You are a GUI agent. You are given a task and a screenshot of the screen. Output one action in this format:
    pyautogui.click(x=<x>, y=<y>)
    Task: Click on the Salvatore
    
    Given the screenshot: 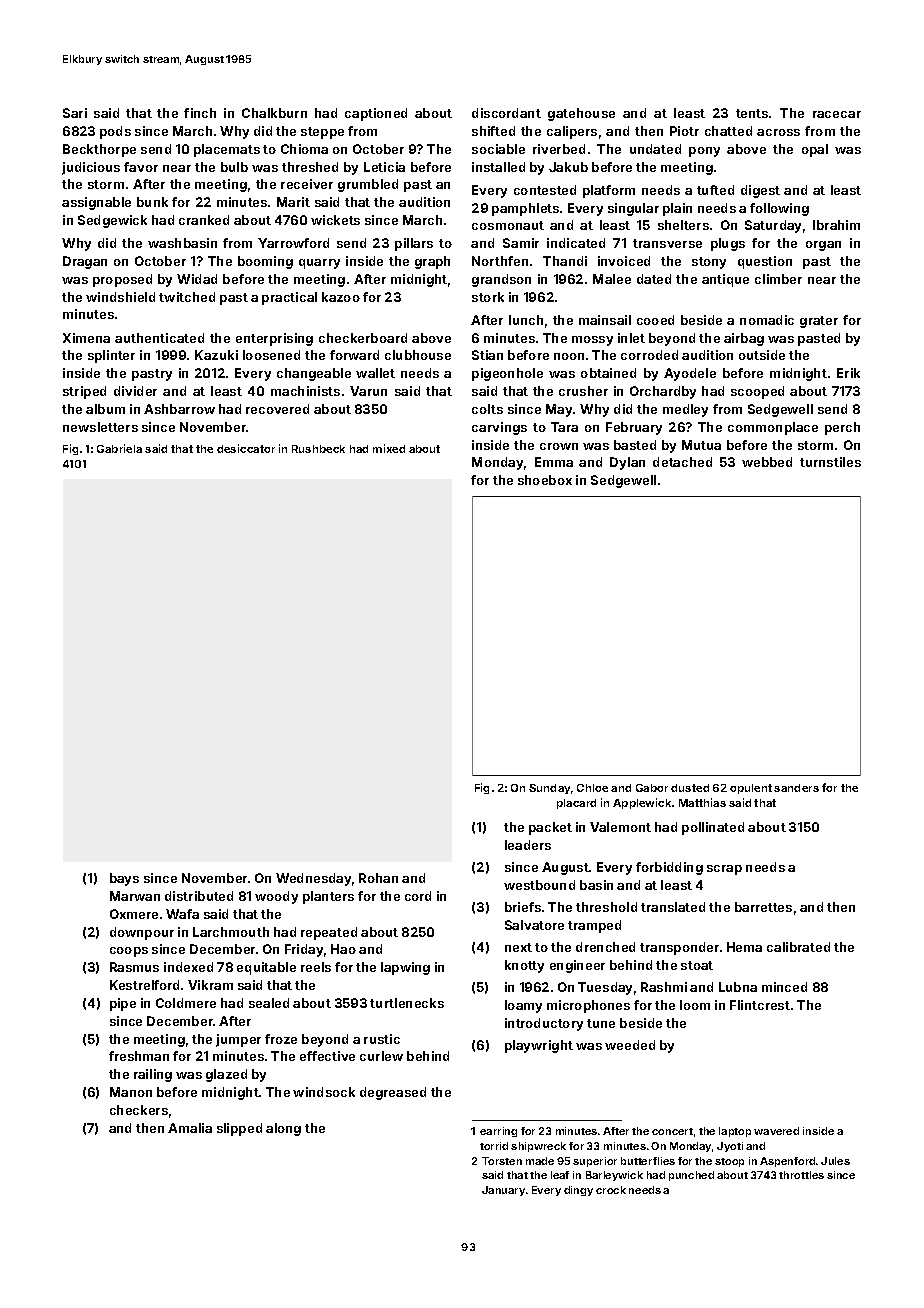 What is the action you would take?
    pyautogui.click(x=534, y=925)
